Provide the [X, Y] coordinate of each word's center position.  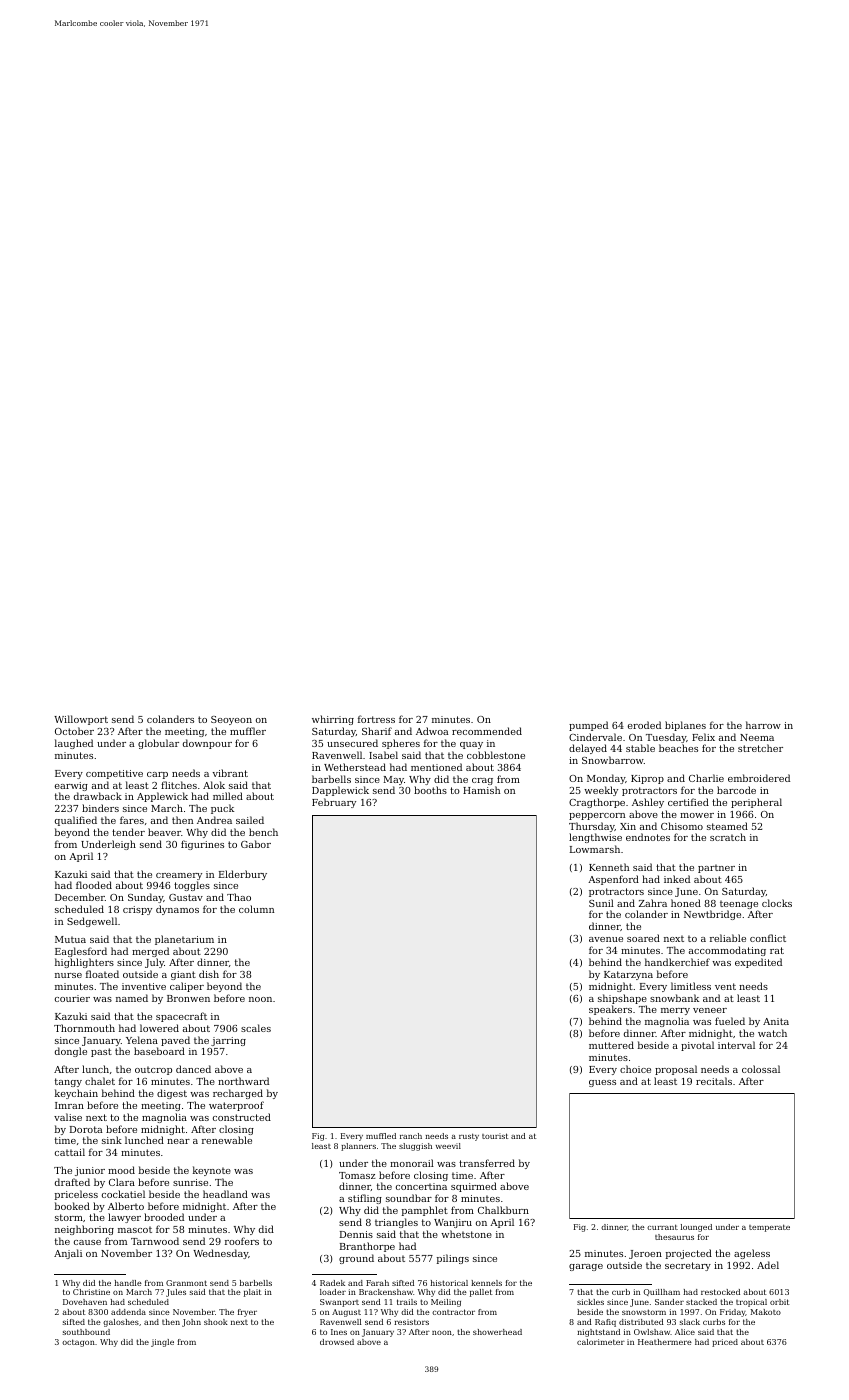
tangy [68, 1082]
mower [697, 815]
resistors [411, 1322]
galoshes [121, 1323]
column [256, 909]
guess [602, 1083]
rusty [469, 1137]
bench [263, 832]
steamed [727, 826]
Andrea [214, 820]
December [80, 897]
